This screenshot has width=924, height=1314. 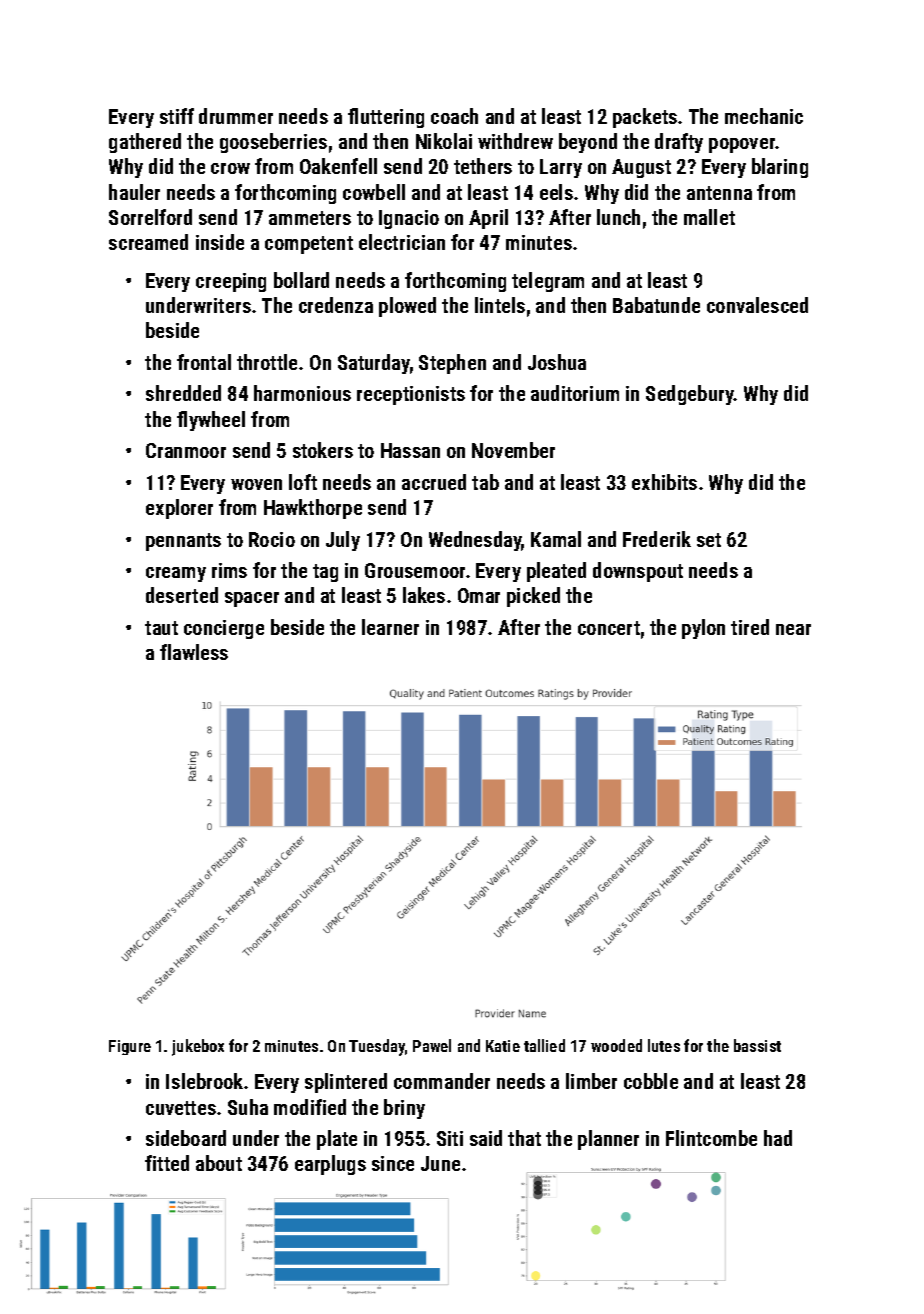 What do you see at coordinates (411, 395) in the screenshot?
I see `receptionists` at bounding box center [411, 395].
